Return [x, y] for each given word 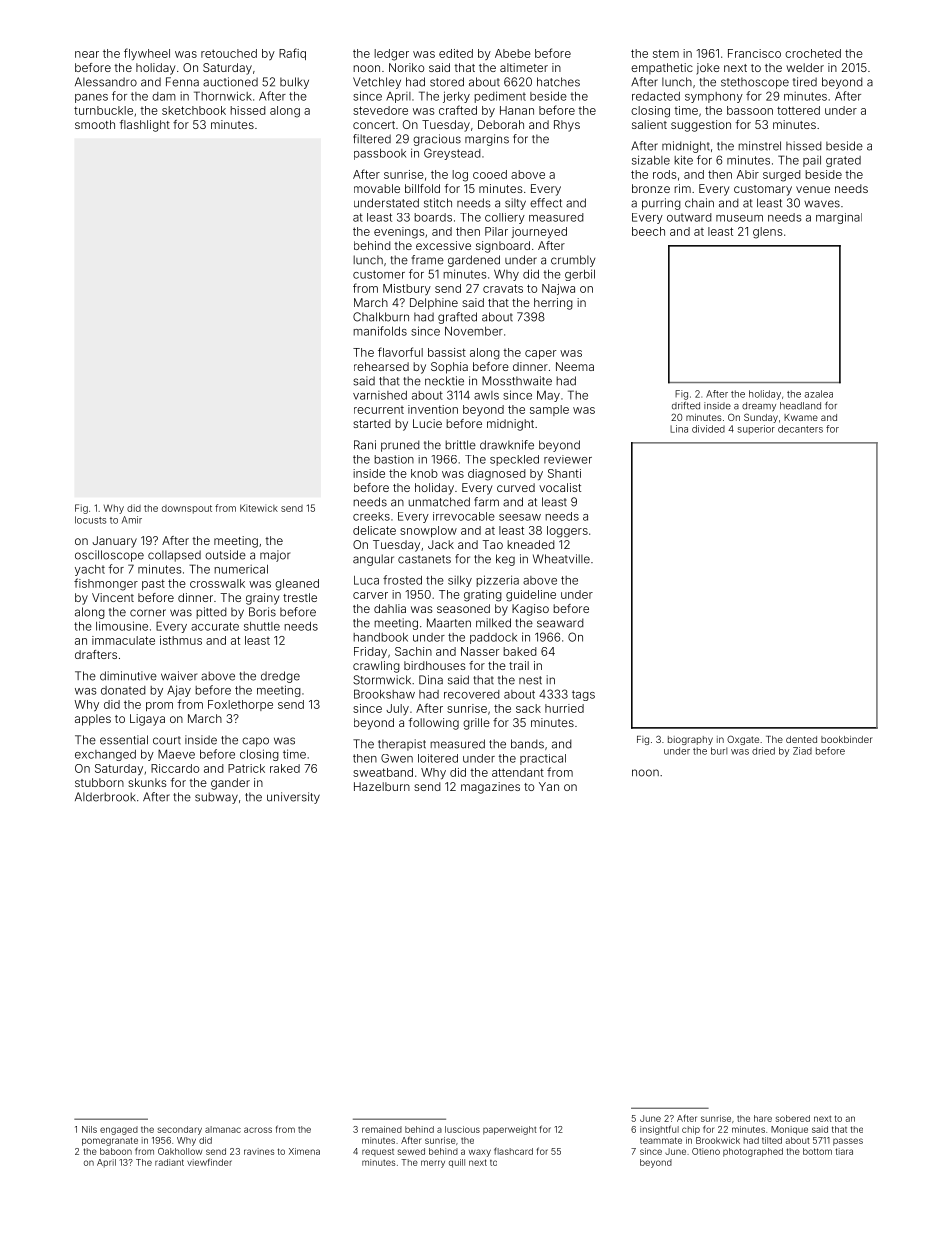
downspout [187, 509]
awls [486, 395]
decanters [800, 429]
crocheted [813, 53]
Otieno [706, 1151]
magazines [490, 788]
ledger [391, 55]
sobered [793, 1118]
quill [457, 1163]
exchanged [105, 755]
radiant [169, 1162]
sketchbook [194, 110]
